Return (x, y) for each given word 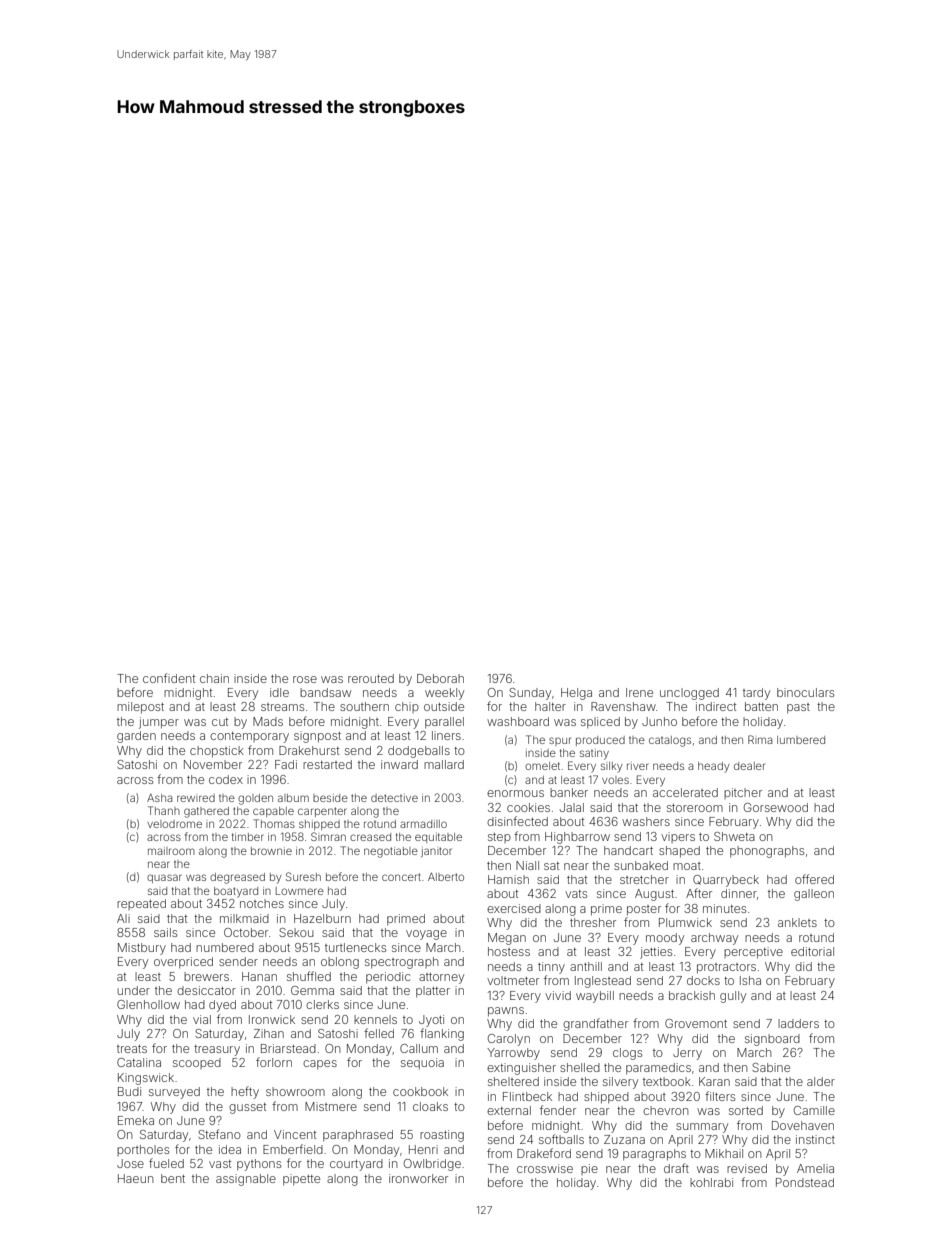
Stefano (219, 1134)
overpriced (183, 963)
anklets (797, 922)
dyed (222, 1006)
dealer (749, 766)
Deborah (440, 678)
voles (615, 780)
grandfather (595, 1024)
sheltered (513, 1081)
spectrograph (402, 963)
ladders (798, 1023)
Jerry (687, 1054)
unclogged (689, 694)
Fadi (286, 764)
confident (169, 678)
